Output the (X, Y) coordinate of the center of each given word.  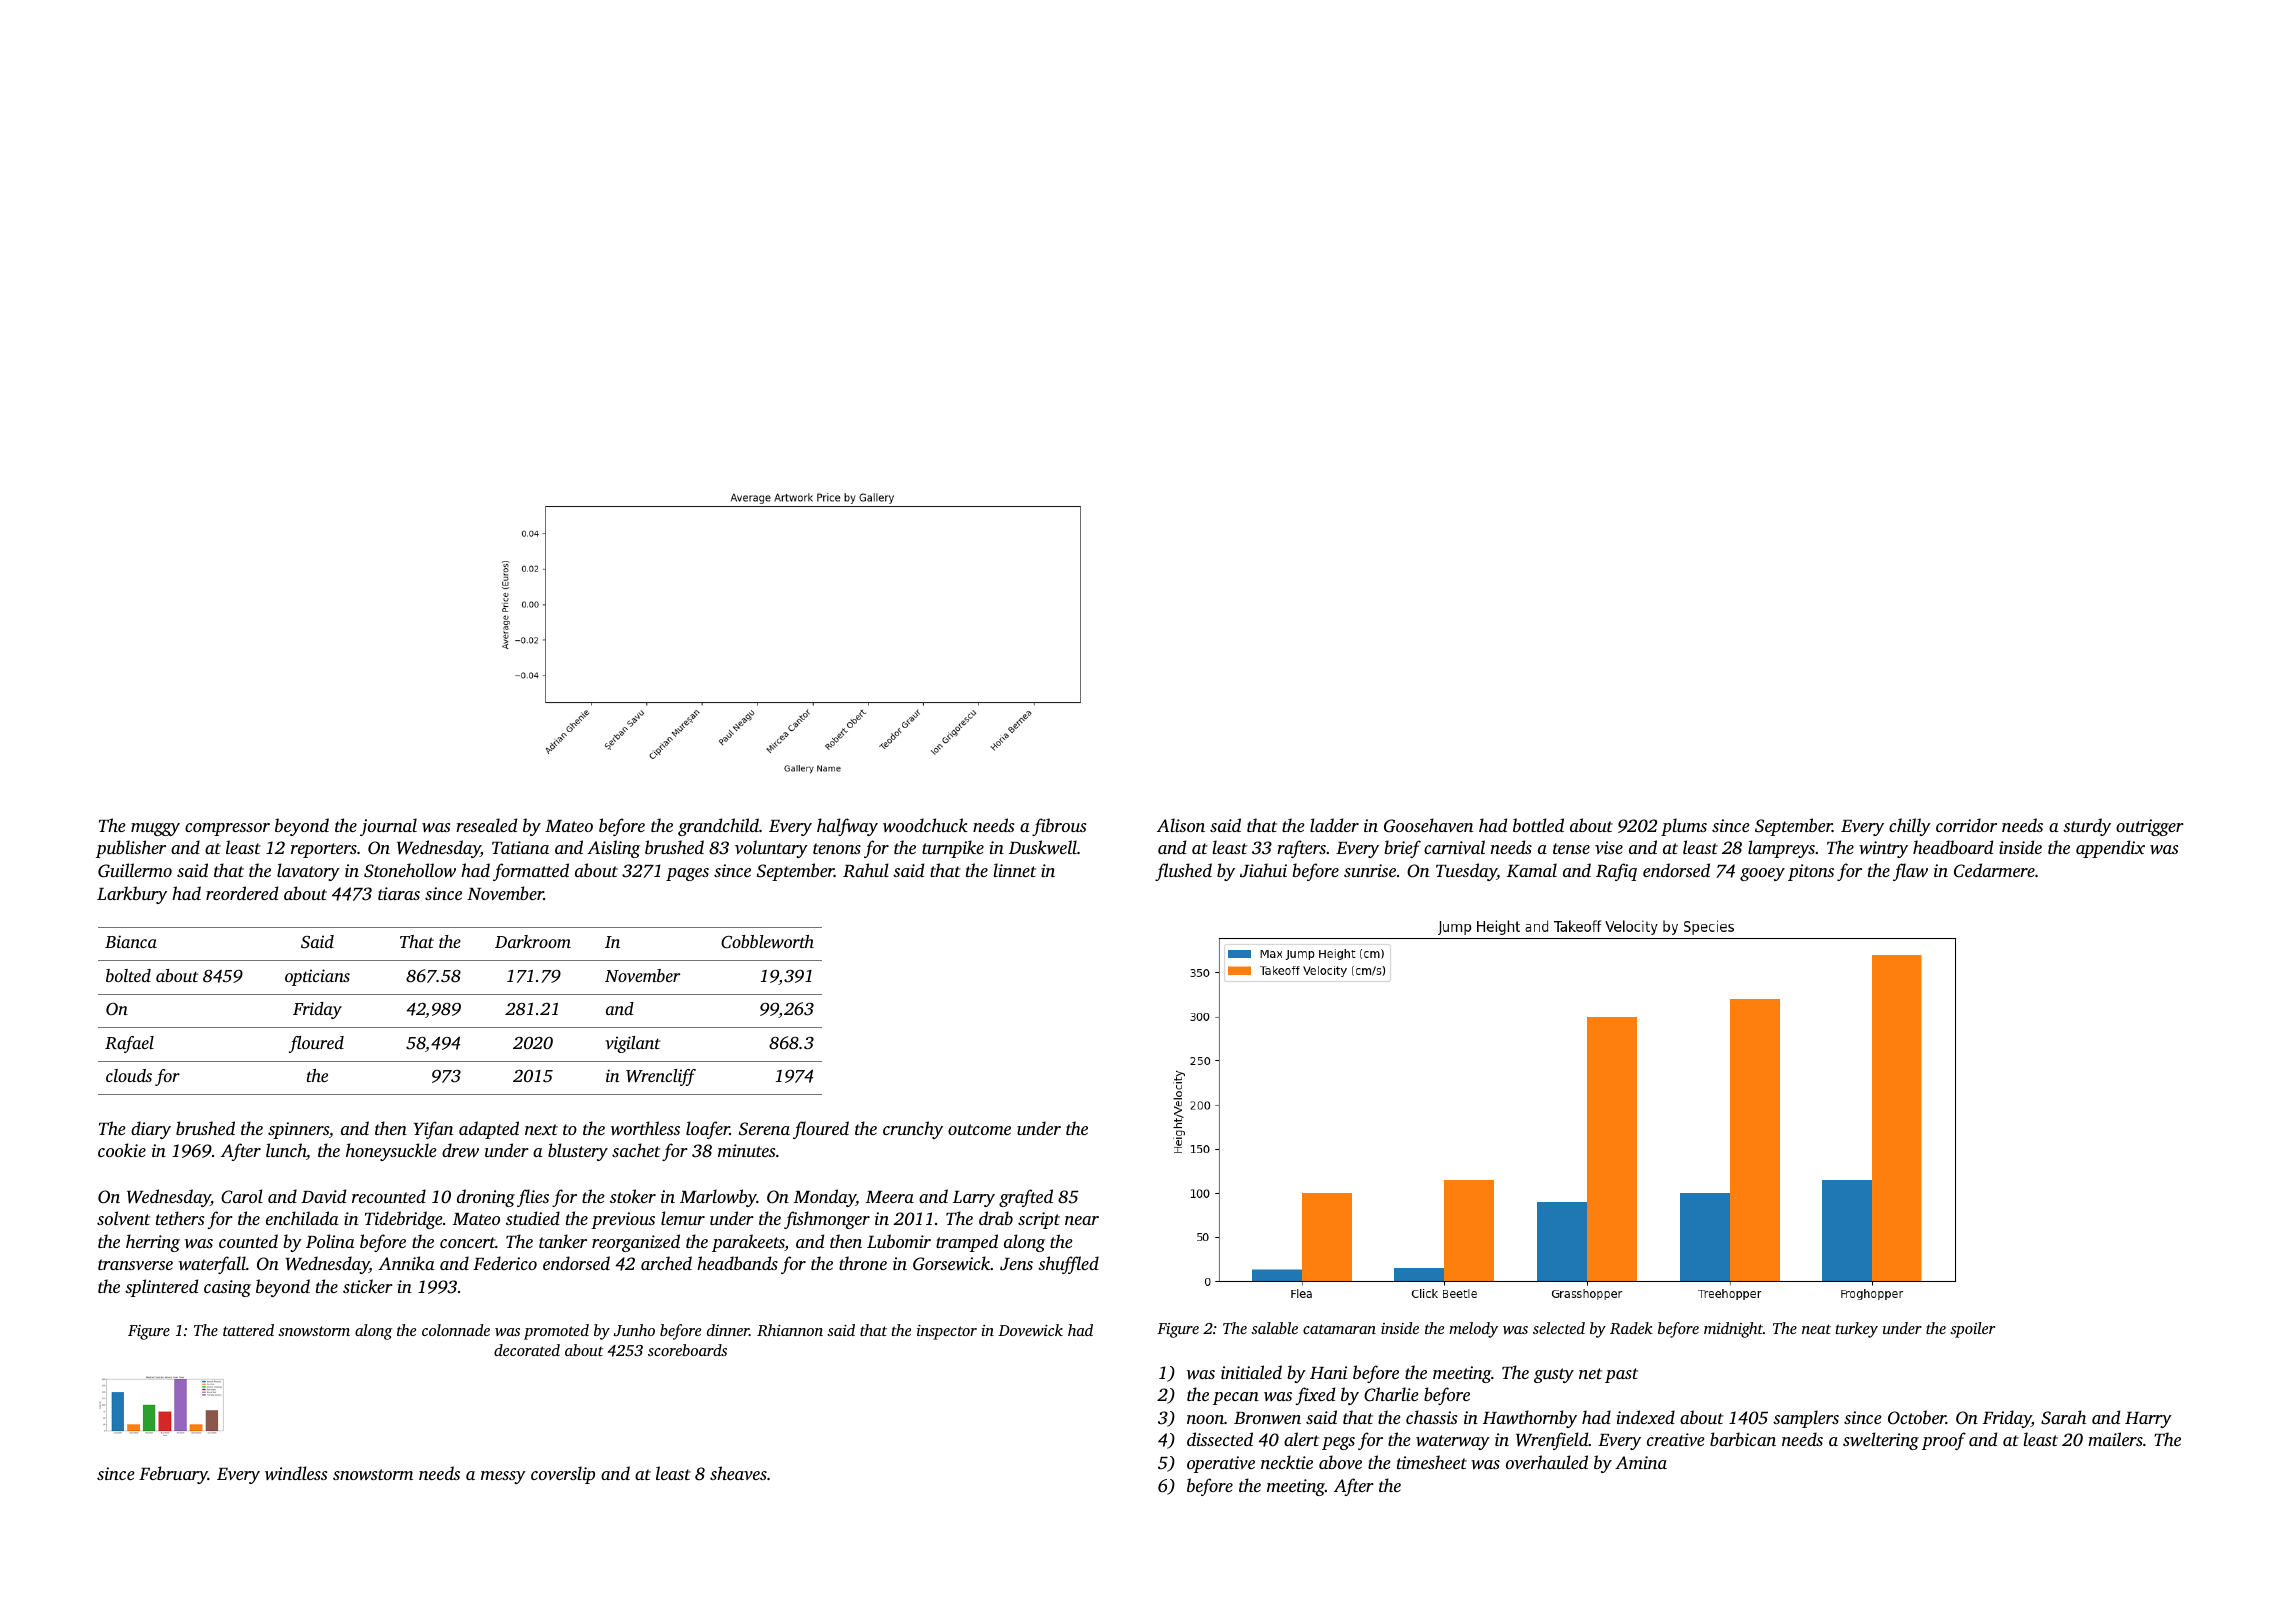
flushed (1183, 872)
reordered (242, 893)
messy (503, 1477)
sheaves (738, 1473)
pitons (1811, 872)
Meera (890, 1197)
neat (1816, 1329)
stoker (633, 1196)
